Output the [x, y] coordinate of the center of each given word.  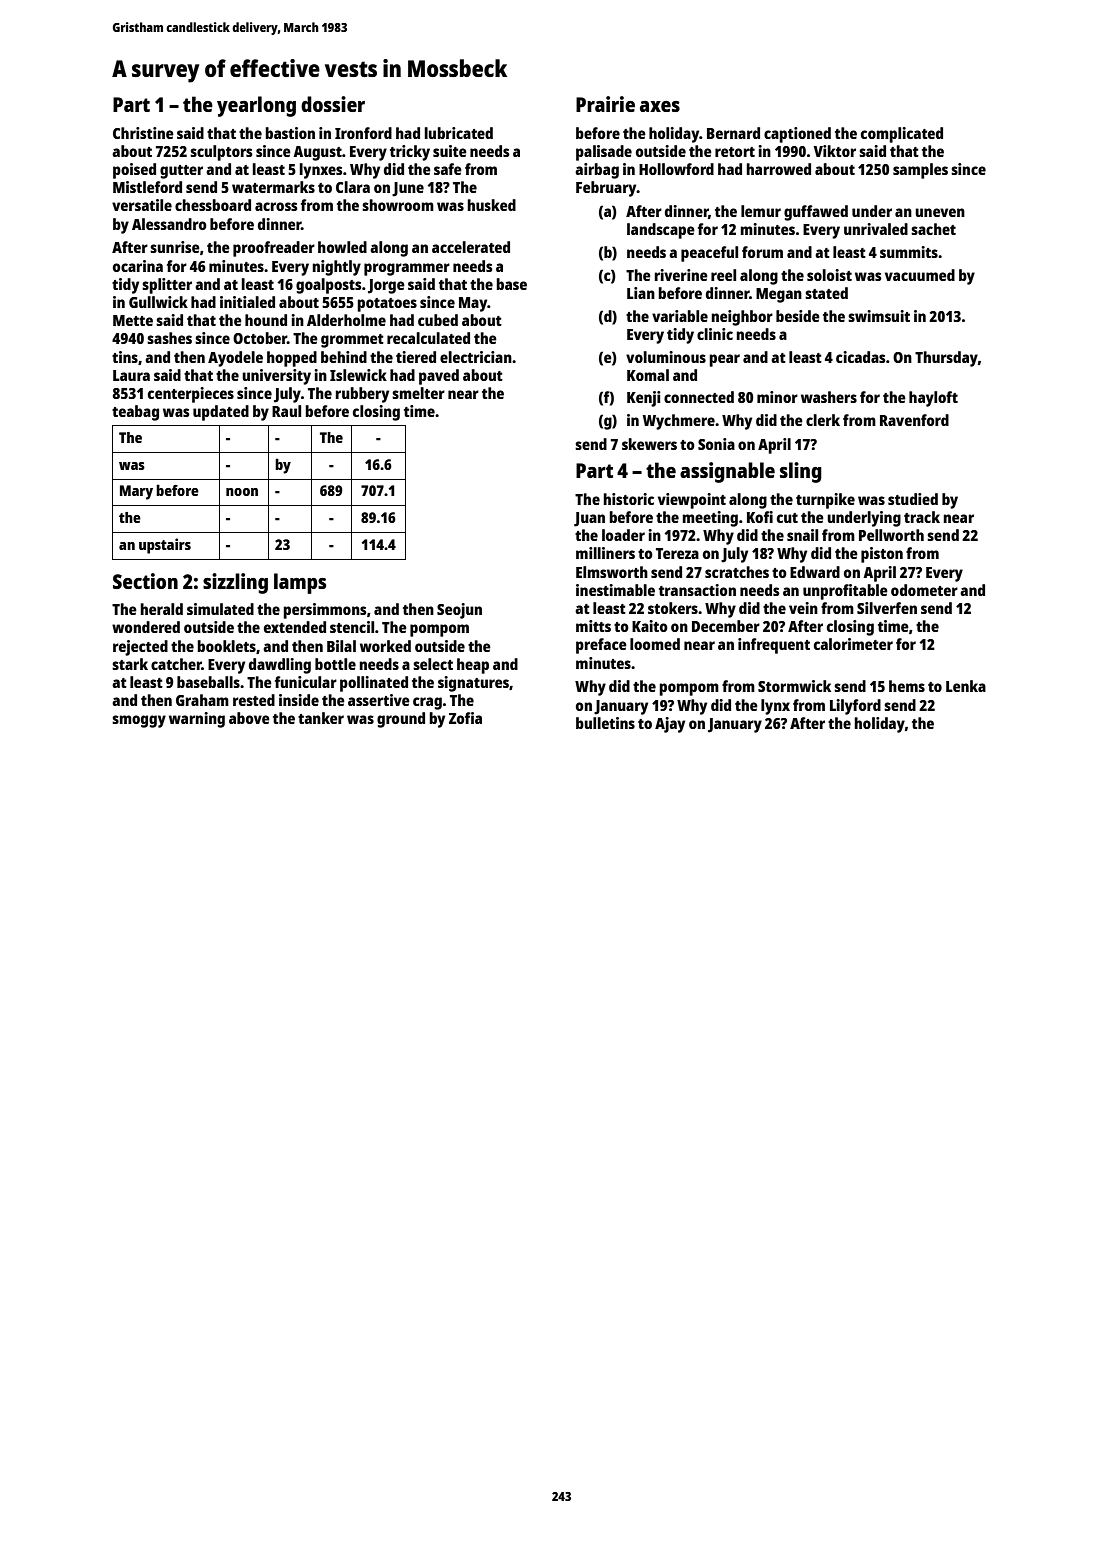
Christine [143, 133]
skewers [649, 444]
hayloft [933, 399]
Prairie [605, 104]
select [433, 664]
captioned [797, 135]
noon [242, 492]
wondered [146, 627]
